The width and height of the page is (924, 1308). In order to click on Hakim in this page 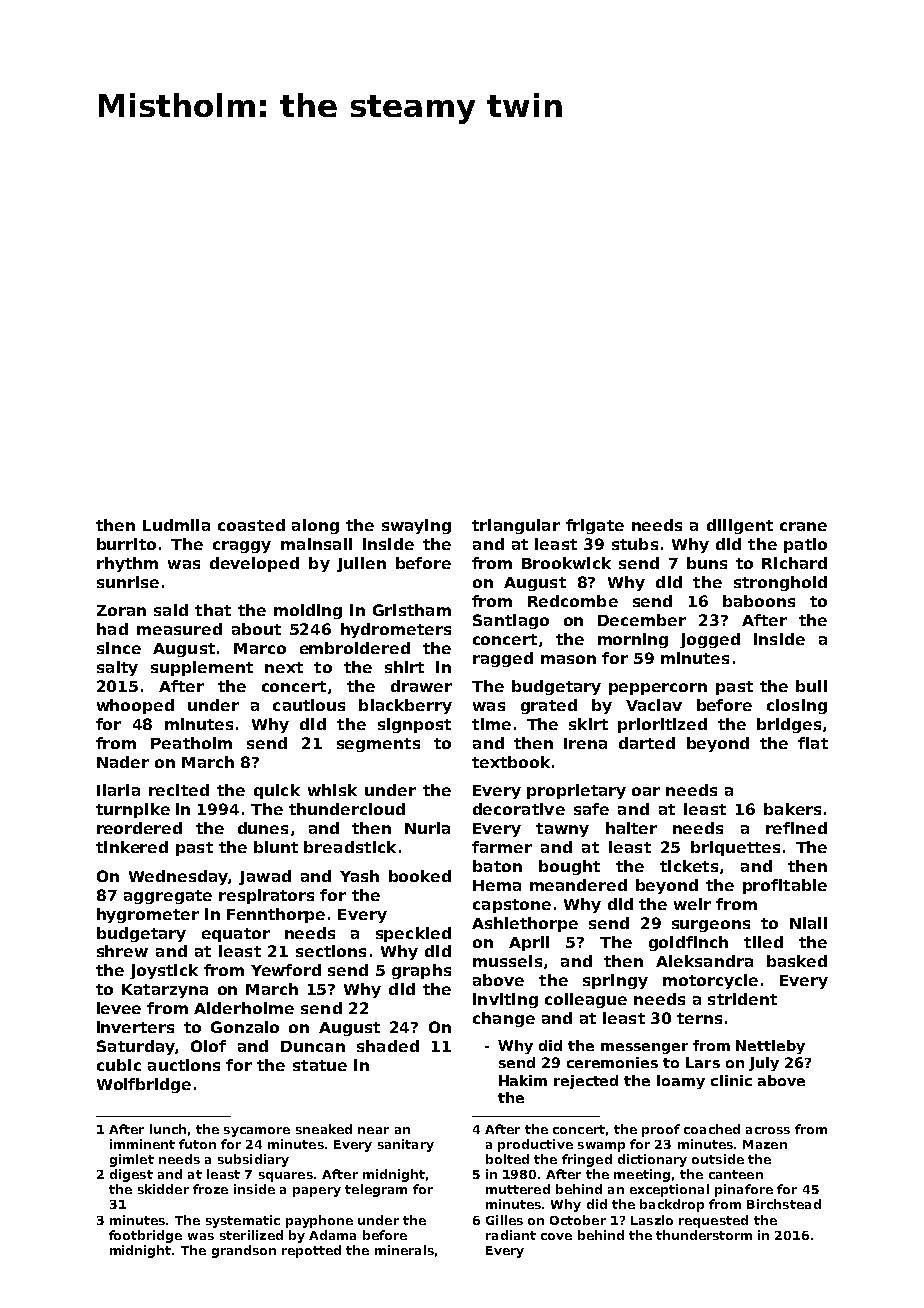, I will do `click(523, 1080)`.
